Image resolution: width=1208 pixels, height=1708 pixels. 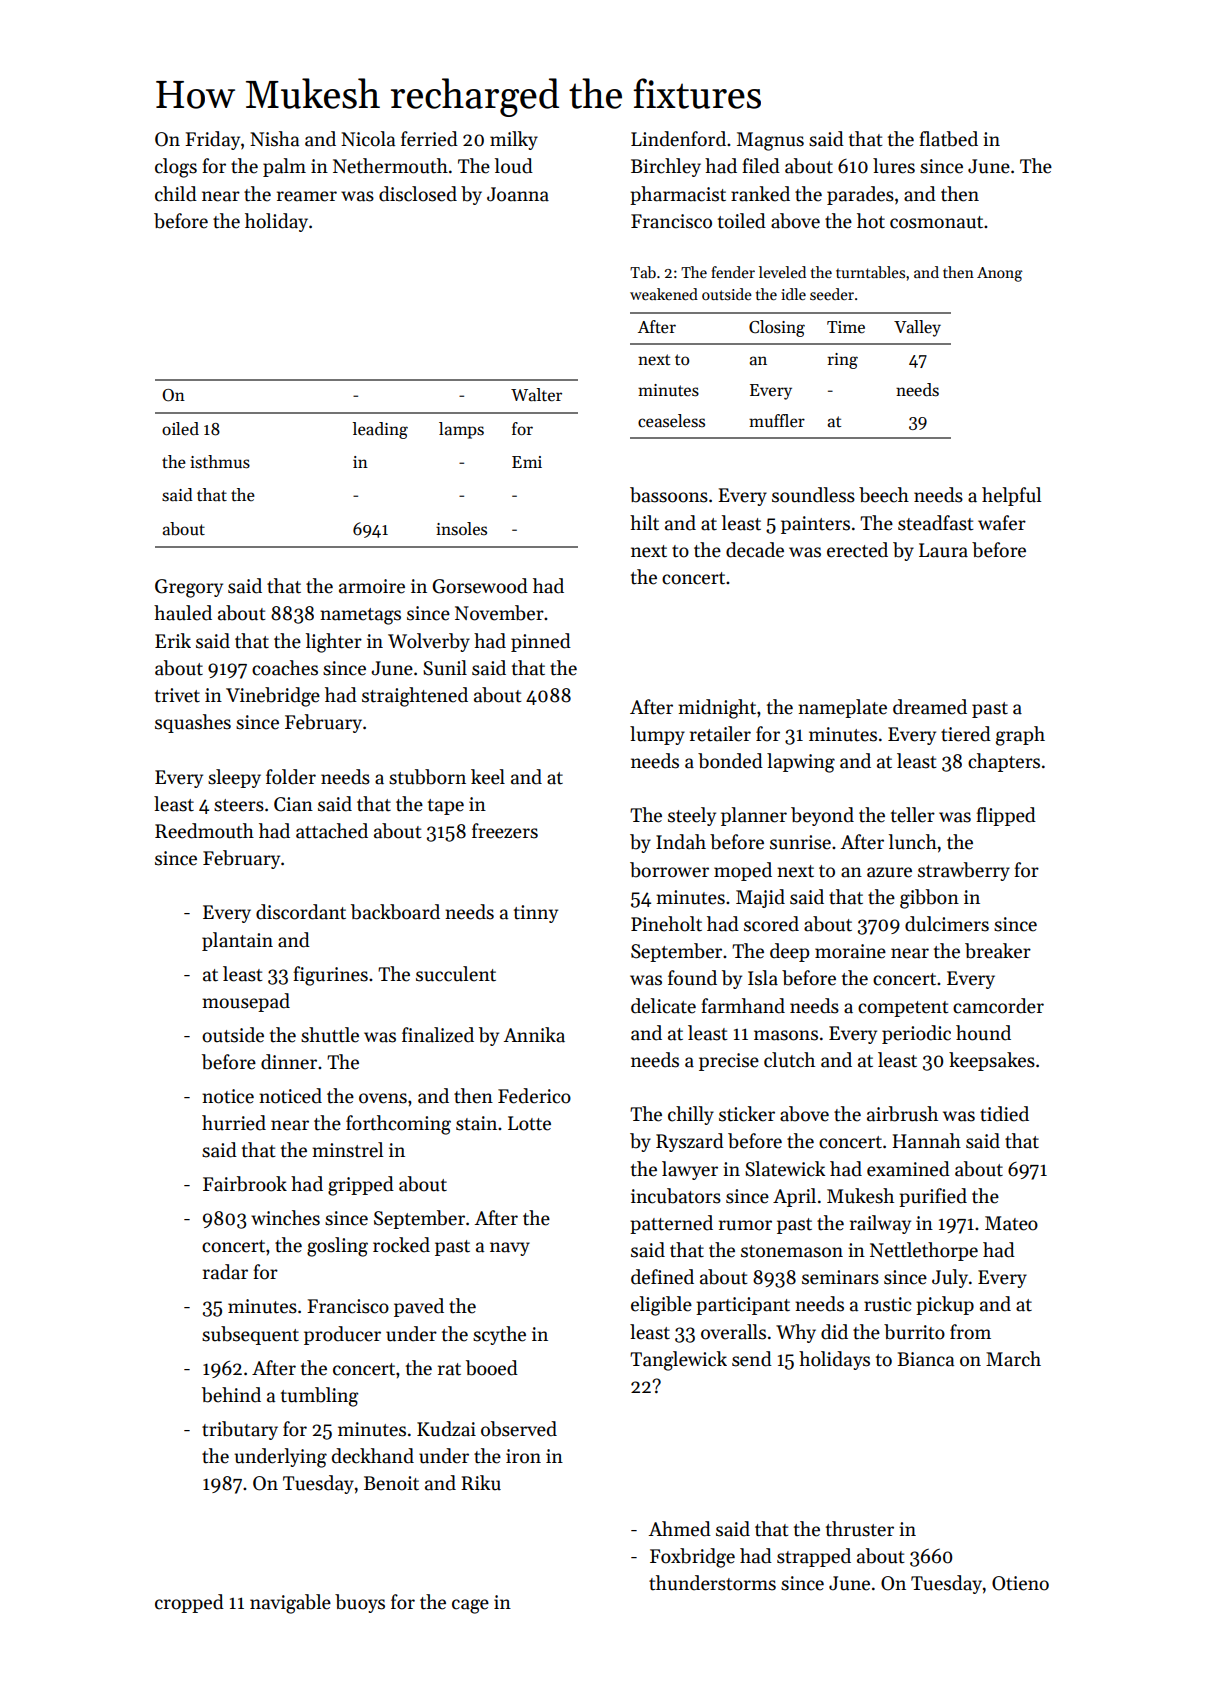 I want to click on leading, so click(x=380, y=430).
